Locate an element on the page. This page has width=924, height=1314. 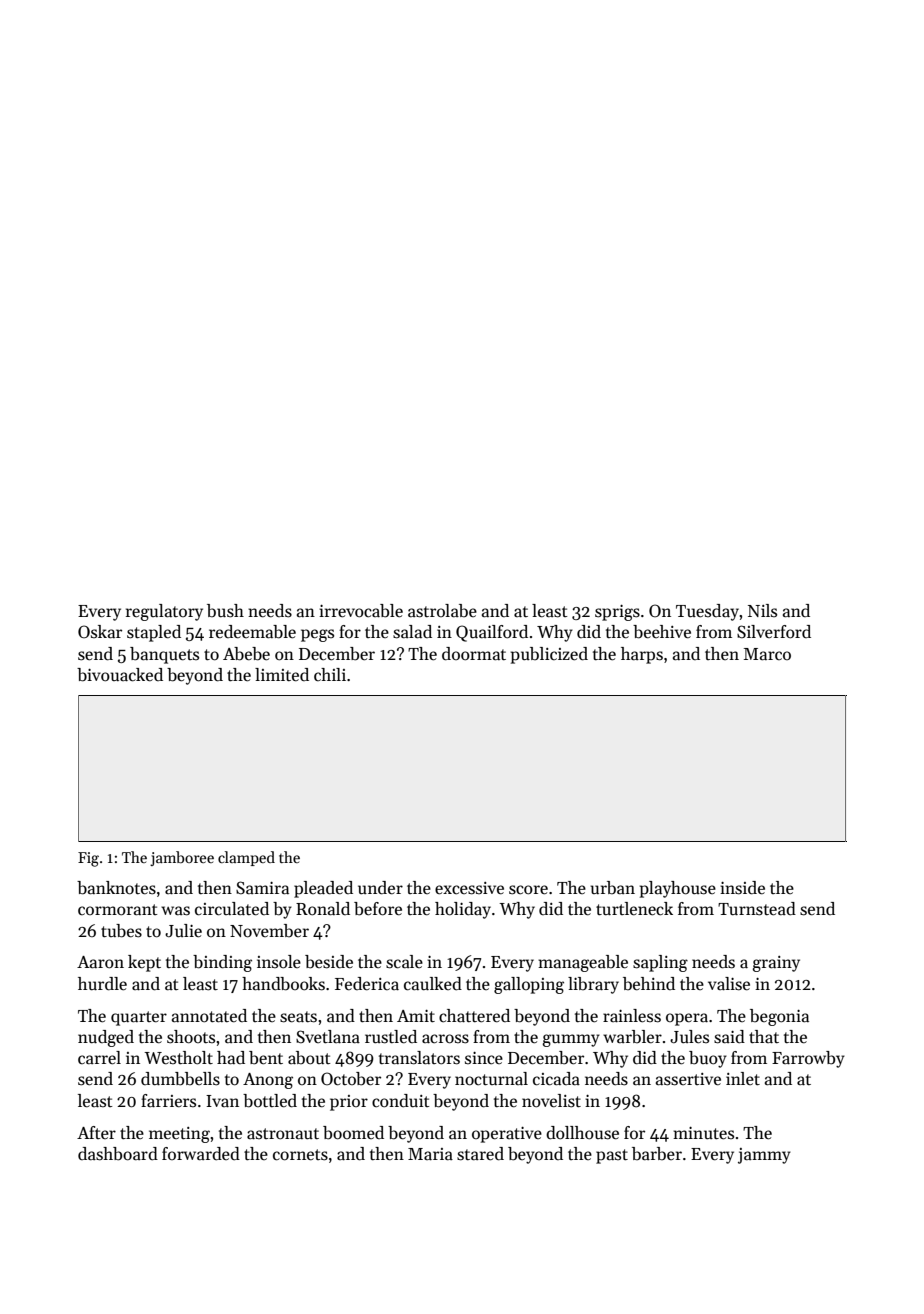
doormat is located at coordinates (474, 654).
